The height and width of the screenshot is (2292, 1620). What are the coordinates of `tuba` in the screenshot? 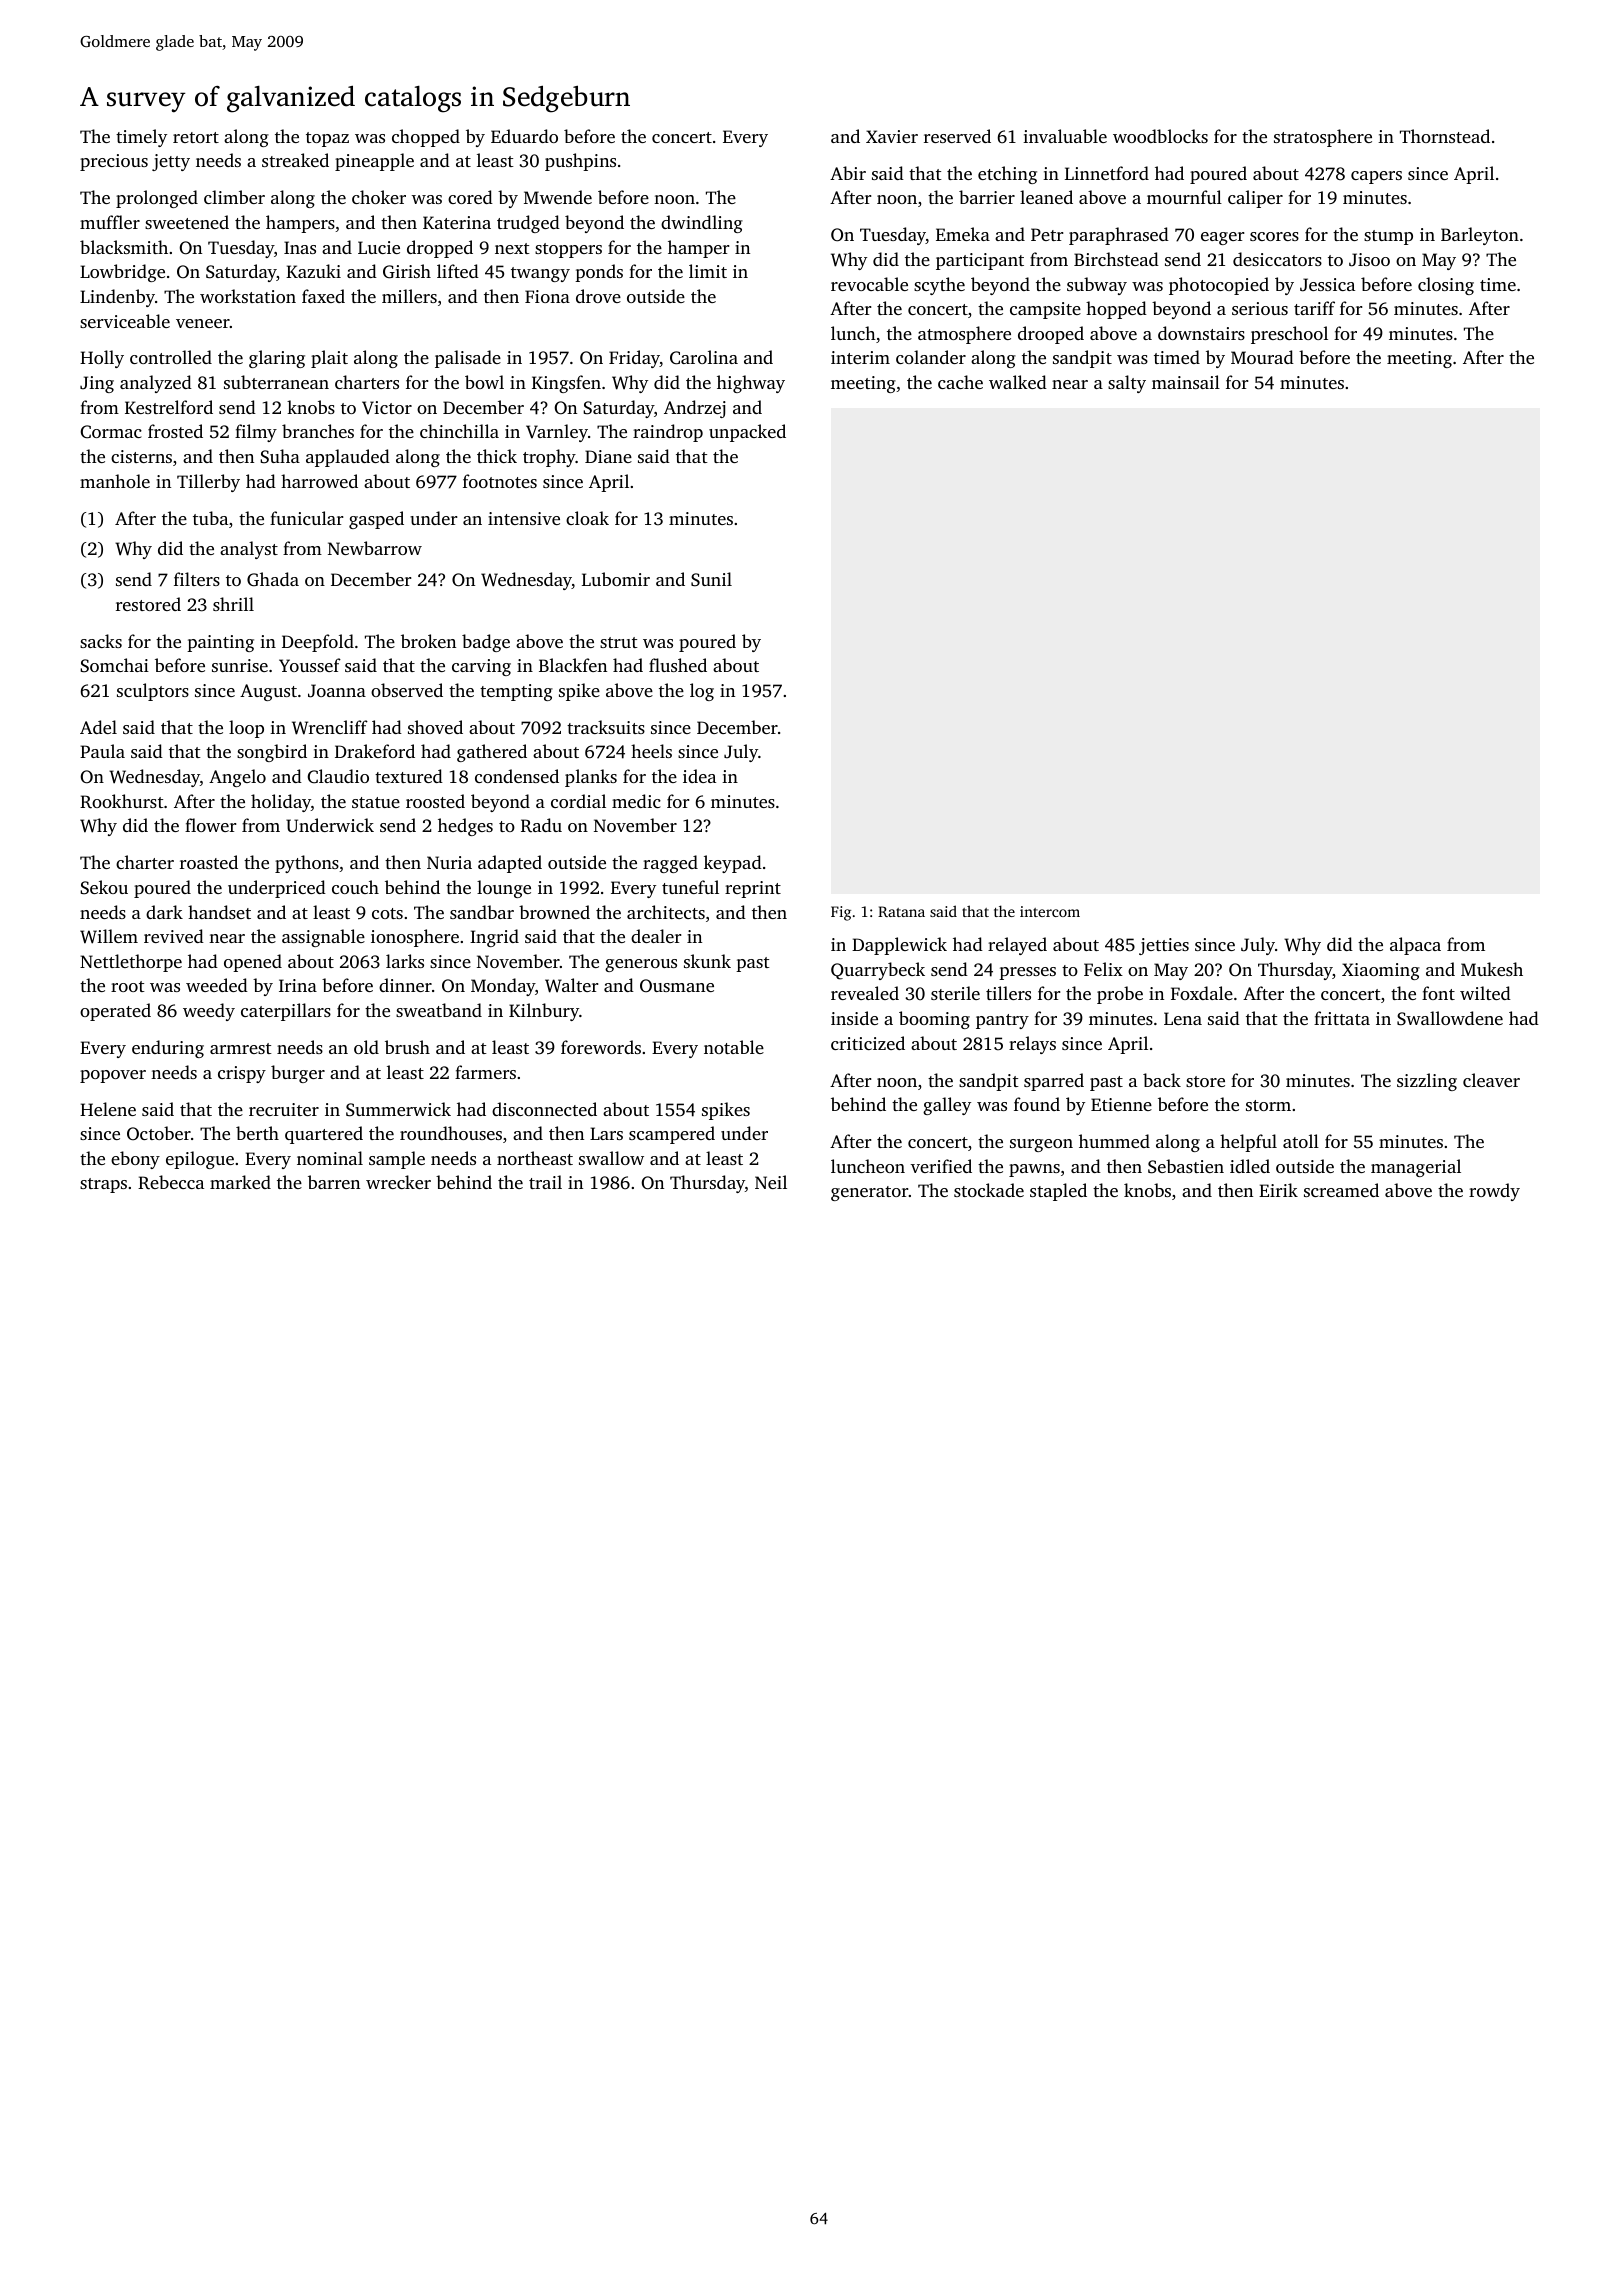 It's located at (210, 518).
